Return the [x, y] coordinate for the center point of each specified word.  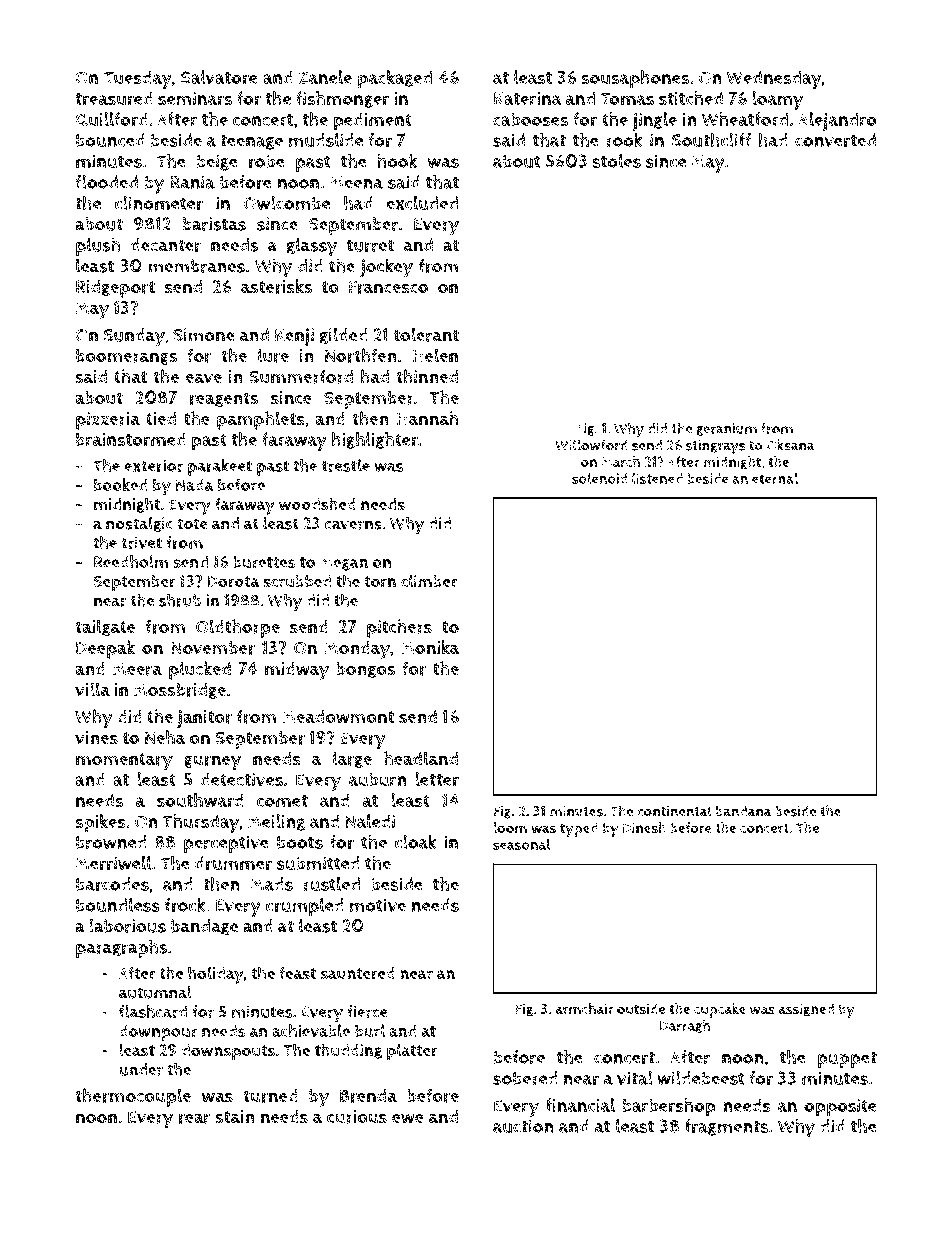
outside [641, 1009]
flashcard [153, 1011]
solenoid [599, 478]
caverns [353, 525]
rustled [331, 884]
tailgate [105, 627]
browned [111, 842]
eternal [775, 478]
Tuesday [138, 79]
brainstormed [131, 440]
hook [397, 161]
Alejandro [837, 121]
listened [657, 478]
